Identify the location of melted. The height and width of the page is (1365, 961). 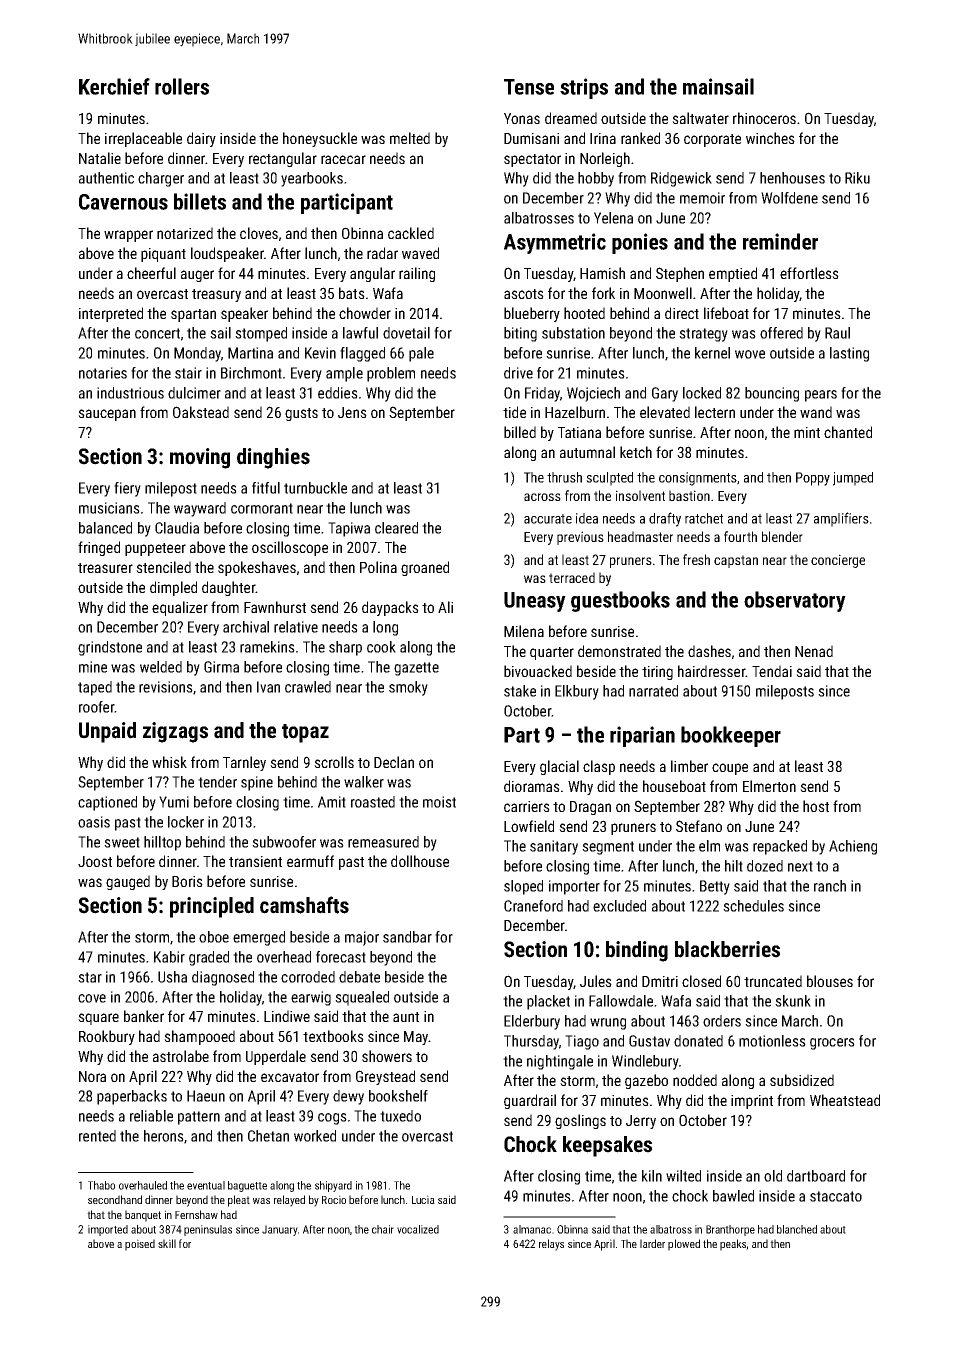
(410, 138).
